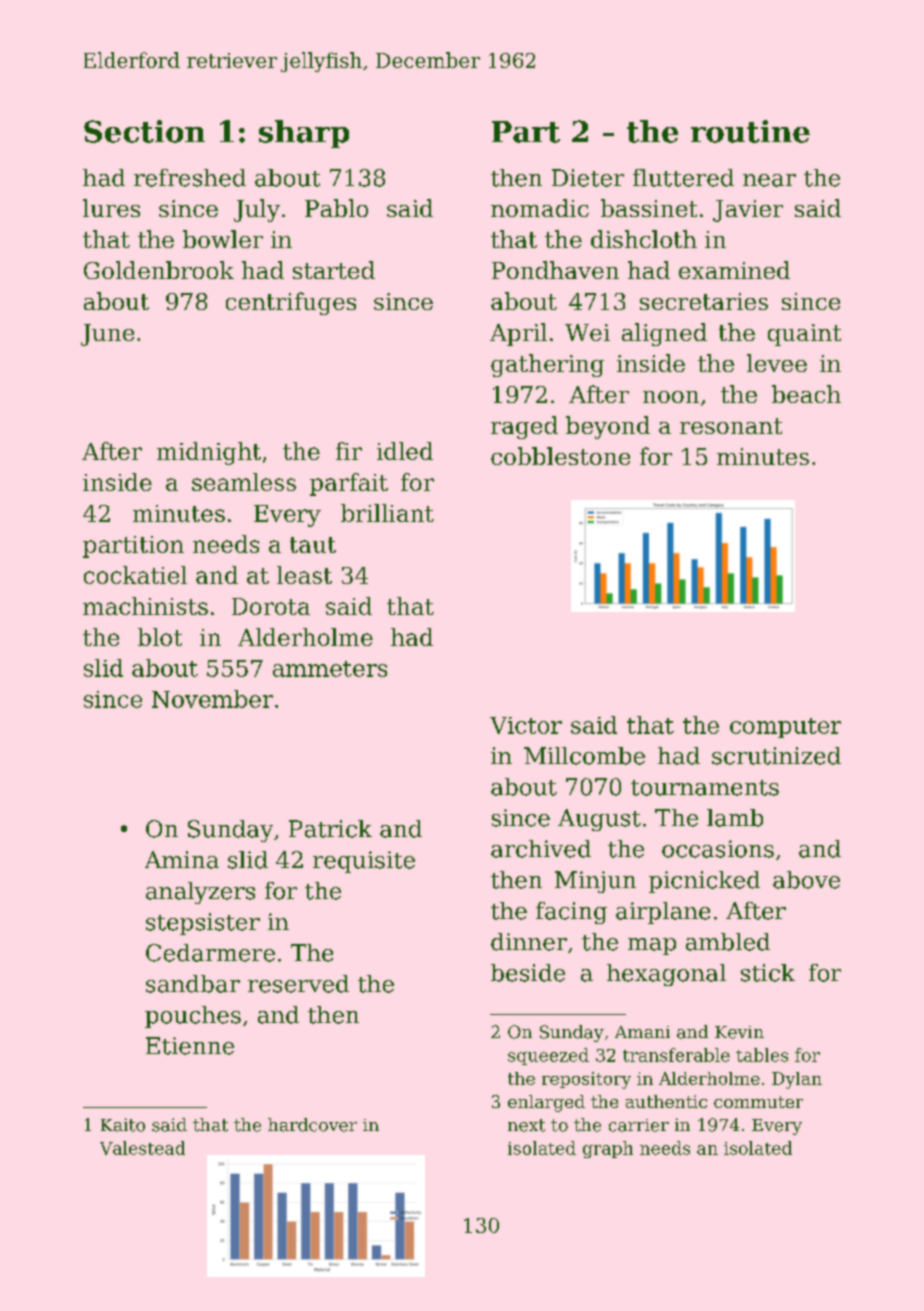 This screenshot has width=924, height=1311. What do you see at coordinates (671, 397) in the screenshot?
I see `noon` at bounding box center [671, 397].
